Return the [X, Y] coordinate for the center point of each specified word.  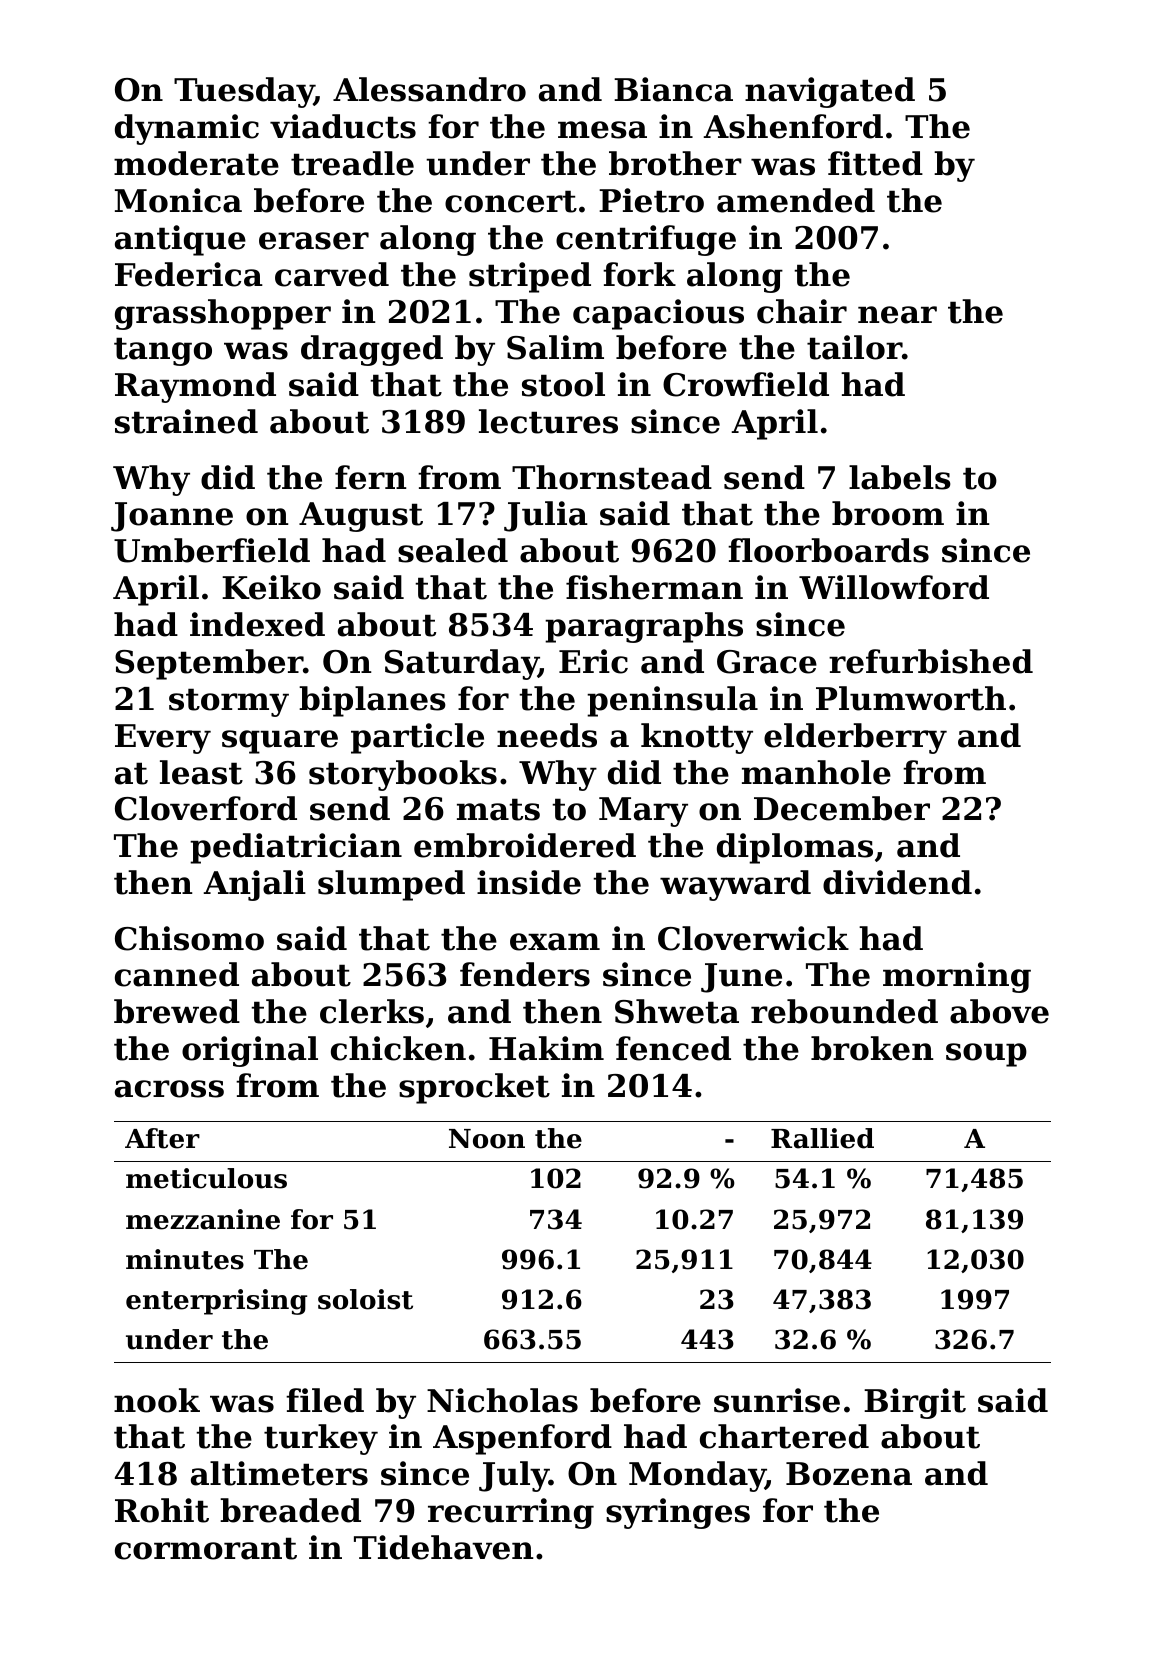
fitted [875, 163]
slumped [391, 885]
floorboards [828, 550]
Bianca [673, 89]
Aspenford [522, 1439]
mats [498, 809]
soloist [365, 1299]
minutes [185, 1259]
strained [186, 421]
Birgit [915, 1403]
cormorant [206, 1548]
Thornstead [612, 477]
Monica [178, 200]
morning [957, 977]
